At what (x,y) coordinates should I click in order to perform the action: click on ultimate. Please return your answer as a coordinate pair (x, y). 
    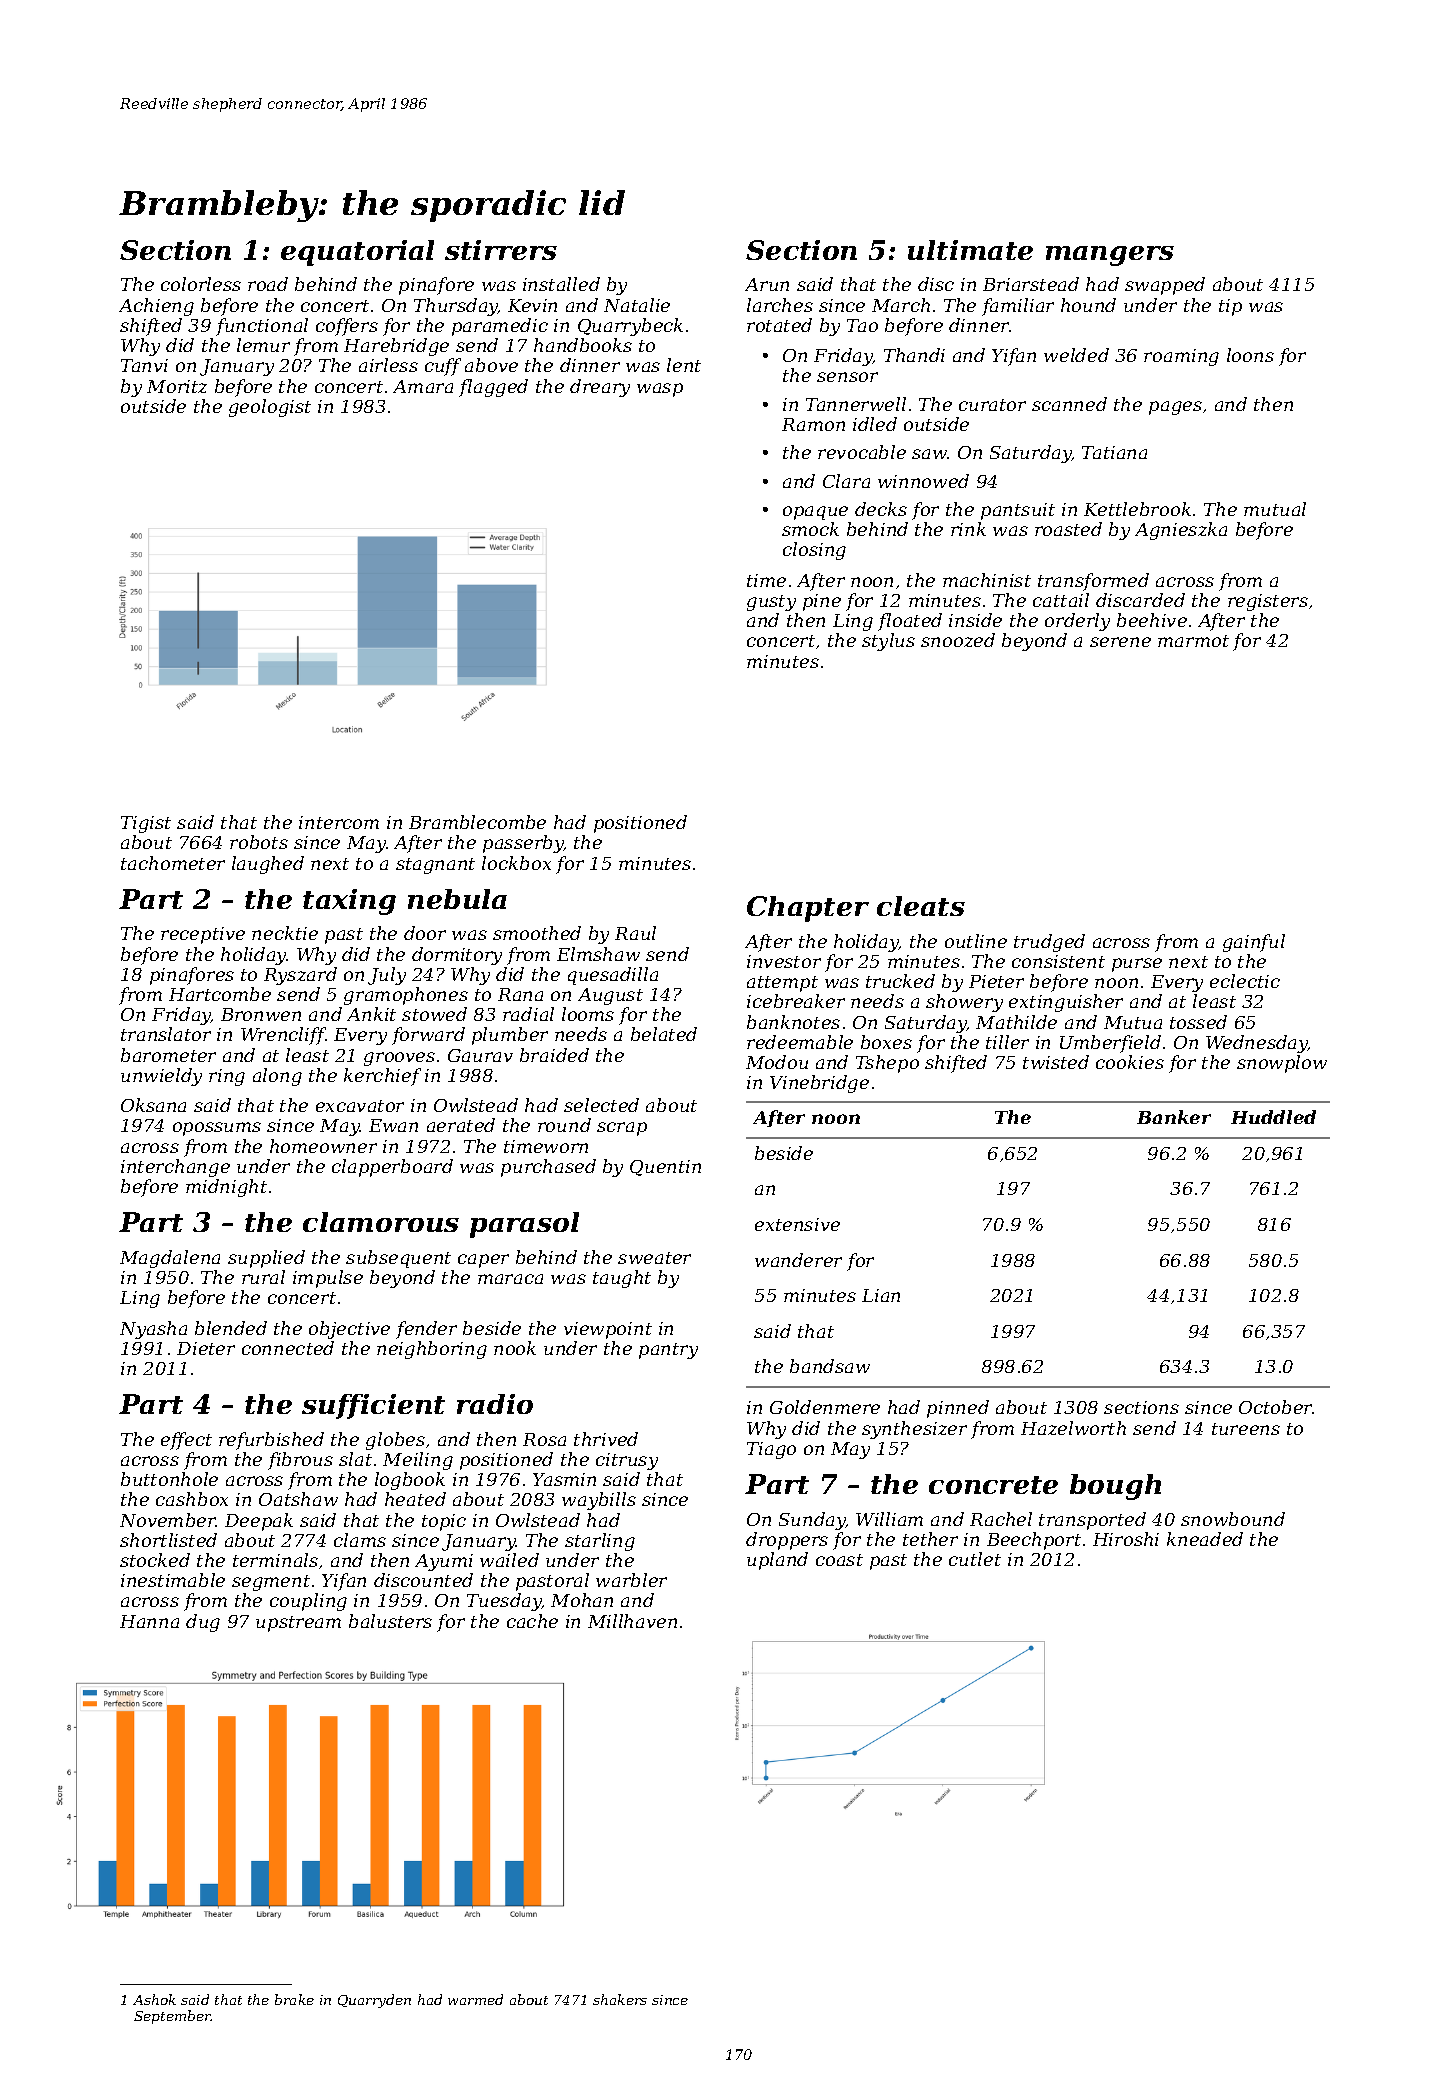
    Looking at the image, I should click on (970, 250).
